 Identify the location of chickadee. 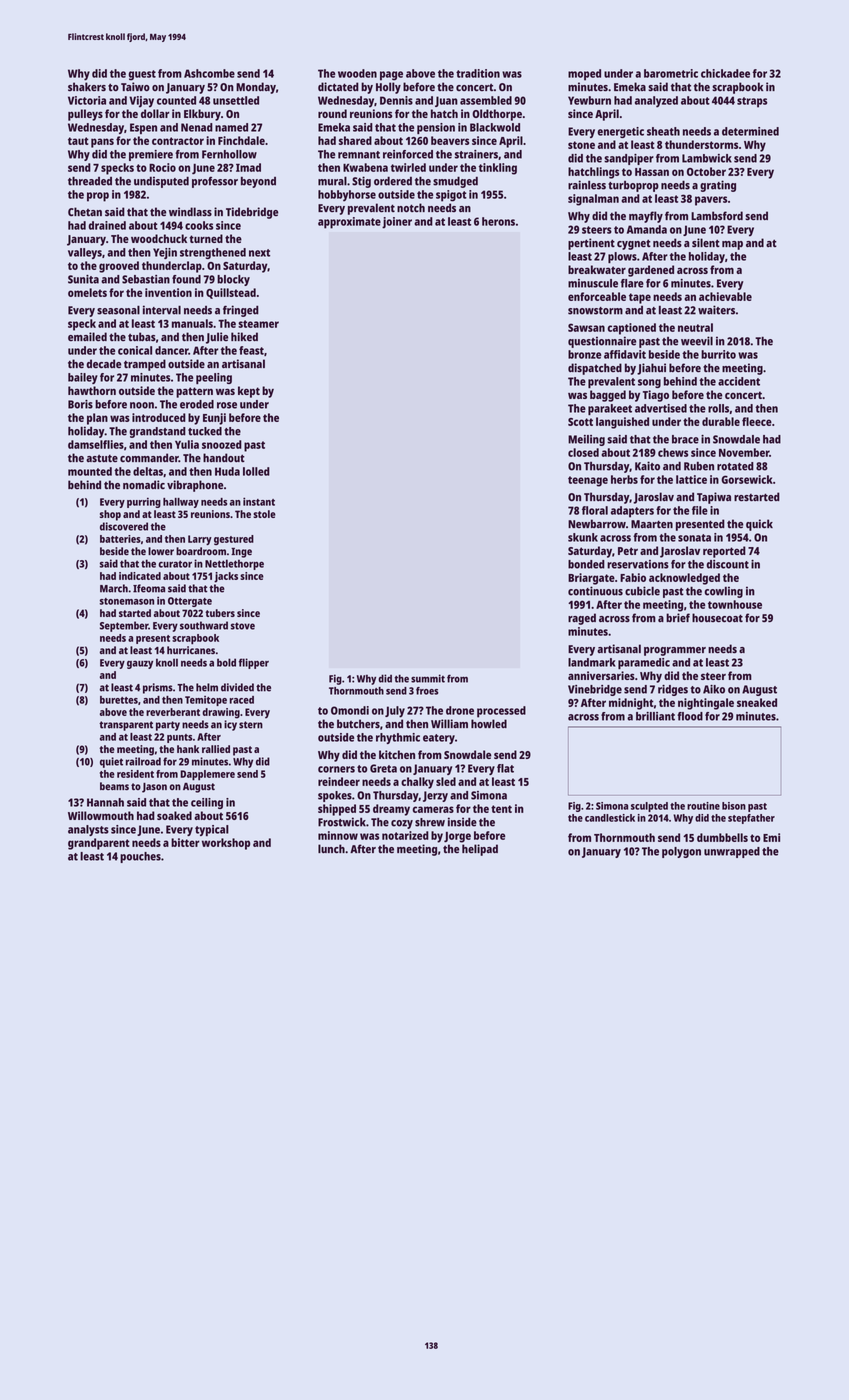
(725, 73).
